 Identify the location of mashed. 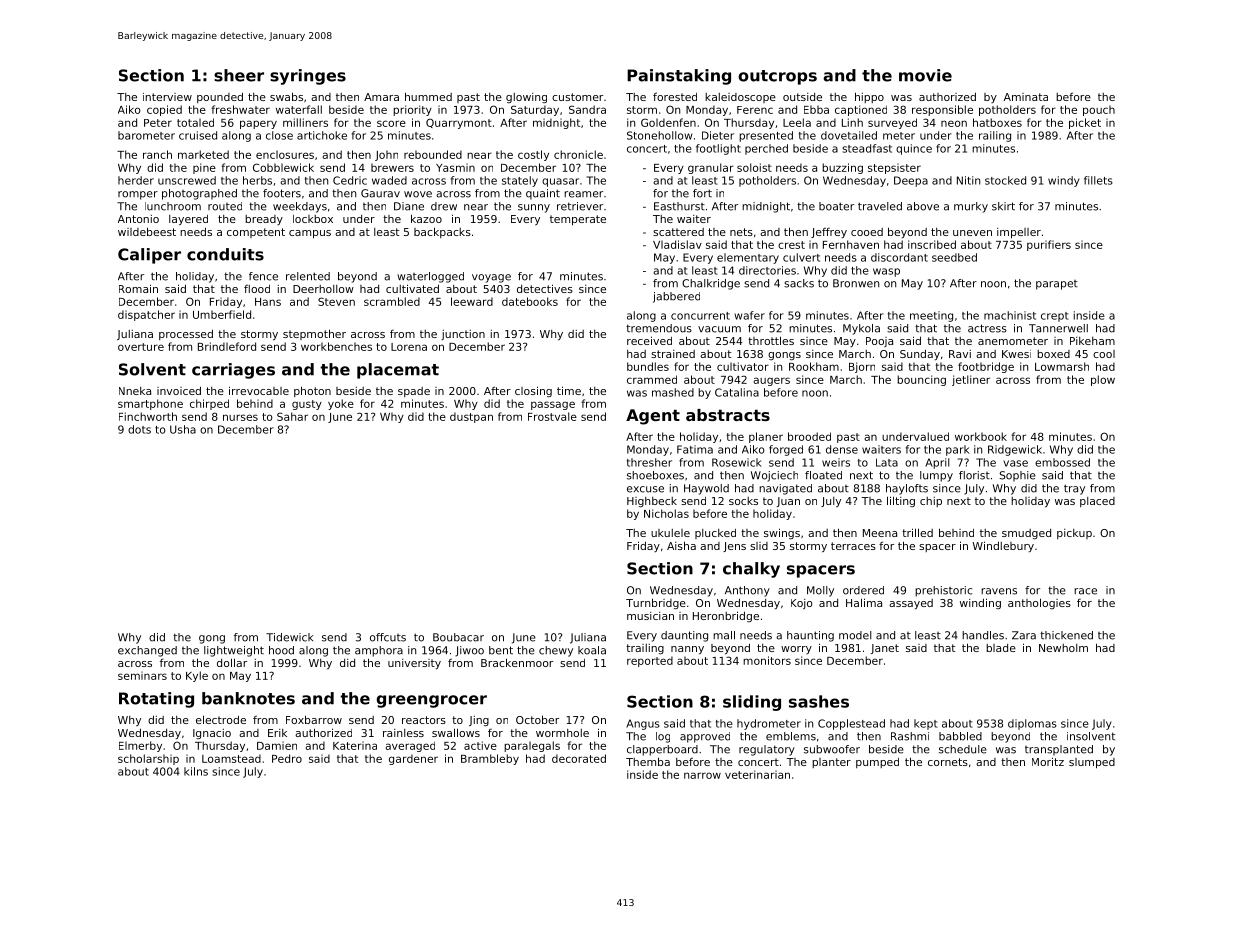
(673, 392).
